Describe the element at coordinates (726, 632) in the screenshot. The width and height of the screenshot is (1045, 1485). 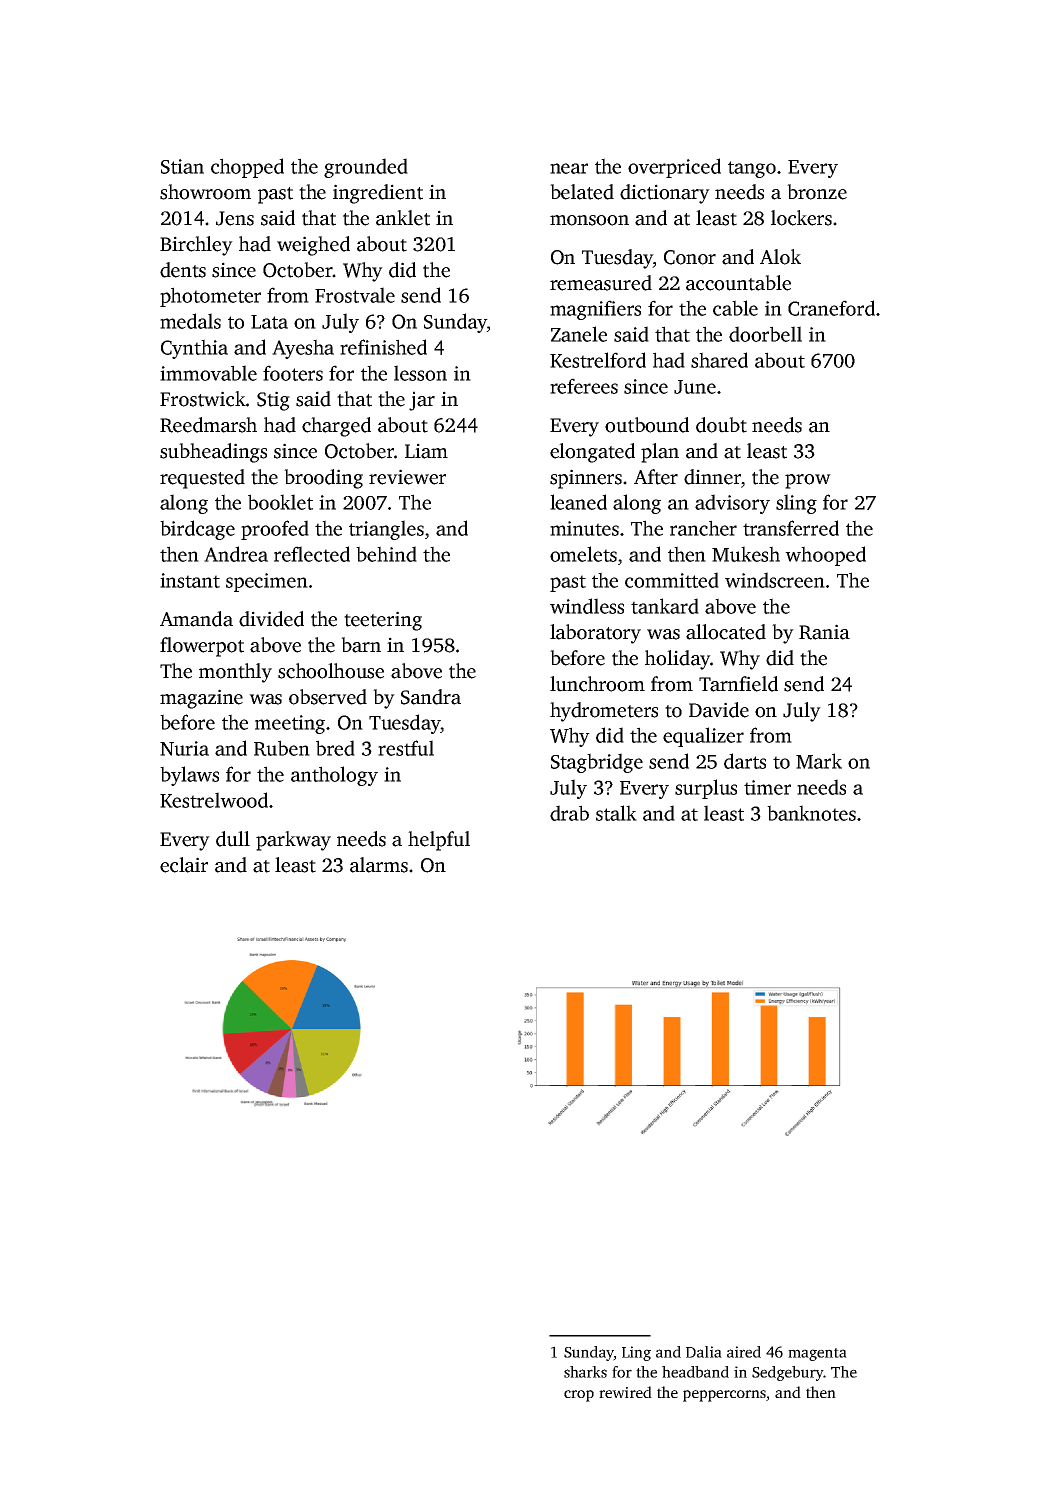
I see `allocated` at that location.
